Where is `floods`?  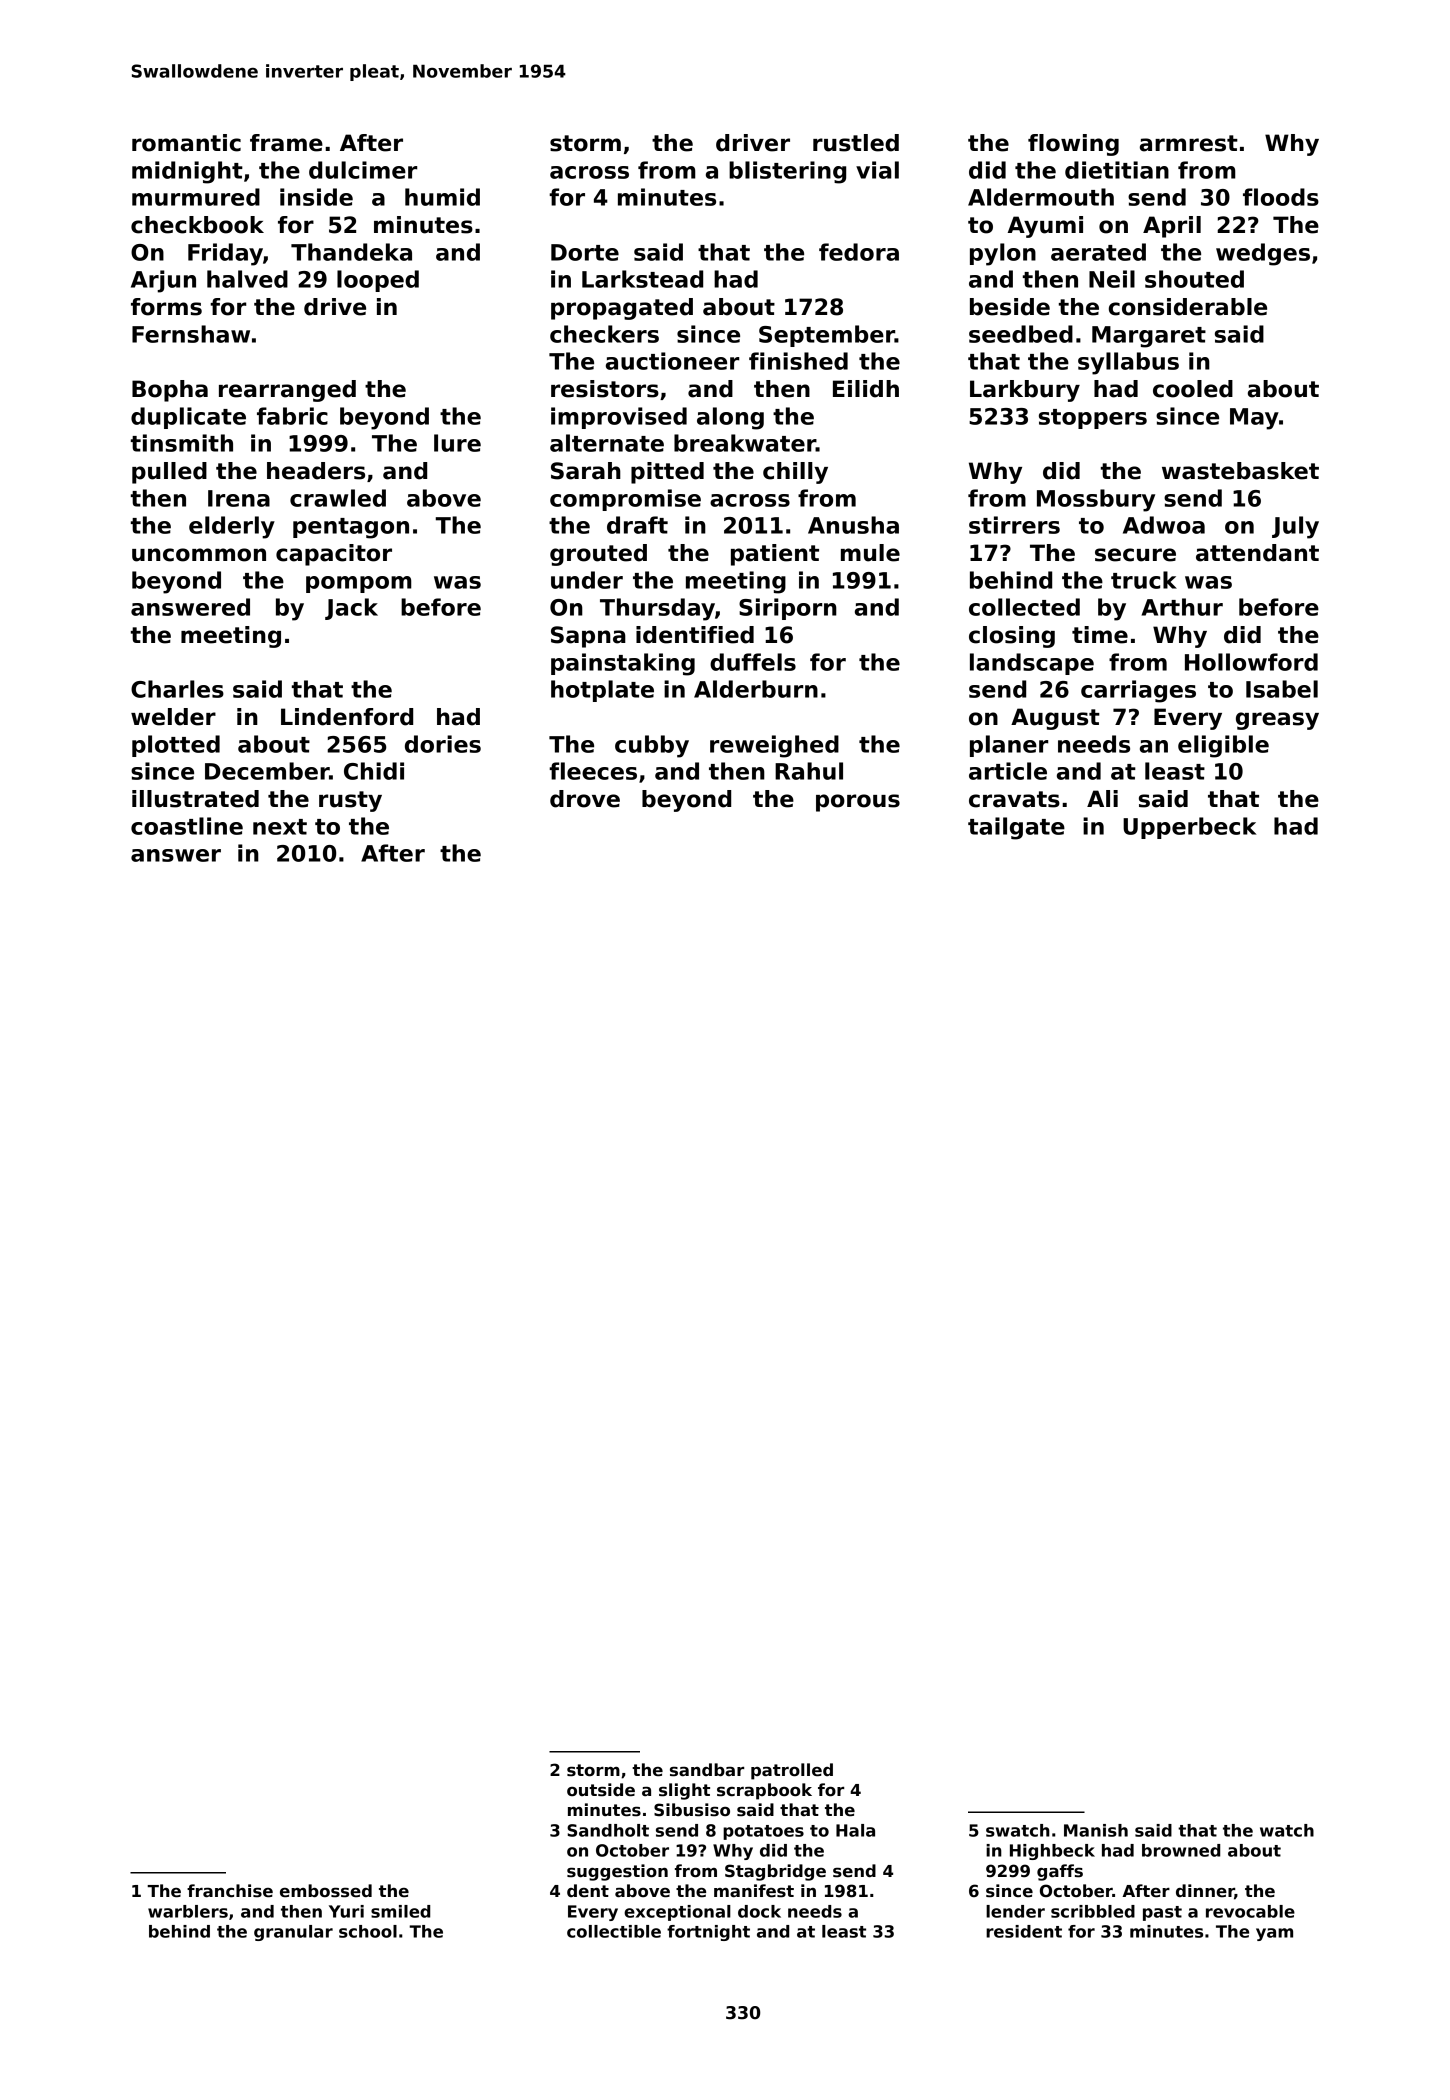
floods is located at coordinates (1281, 197).
